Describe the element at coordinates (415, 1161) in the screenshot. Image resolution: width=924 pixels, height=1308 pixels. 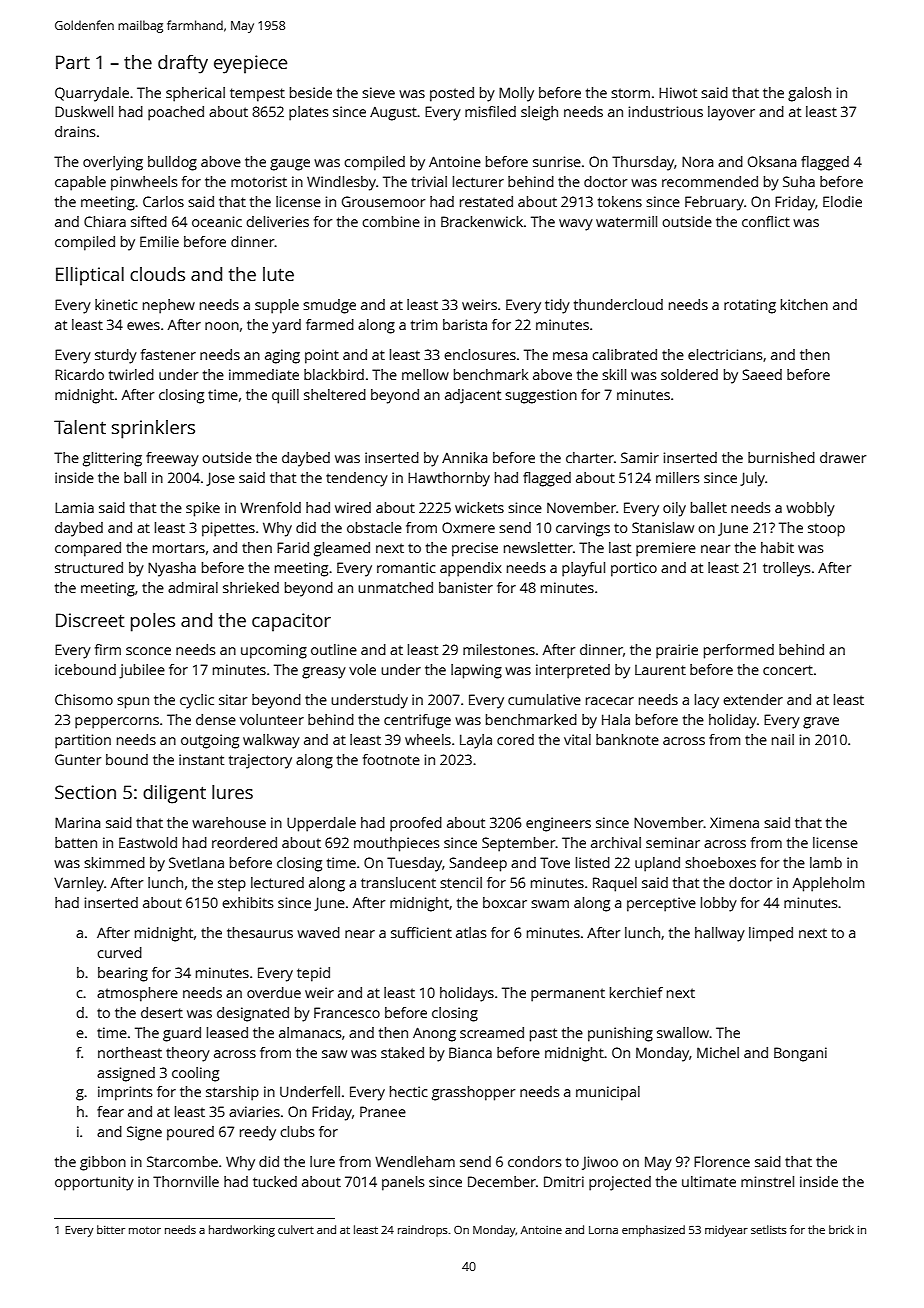
I see `Wendleham` at that location.
